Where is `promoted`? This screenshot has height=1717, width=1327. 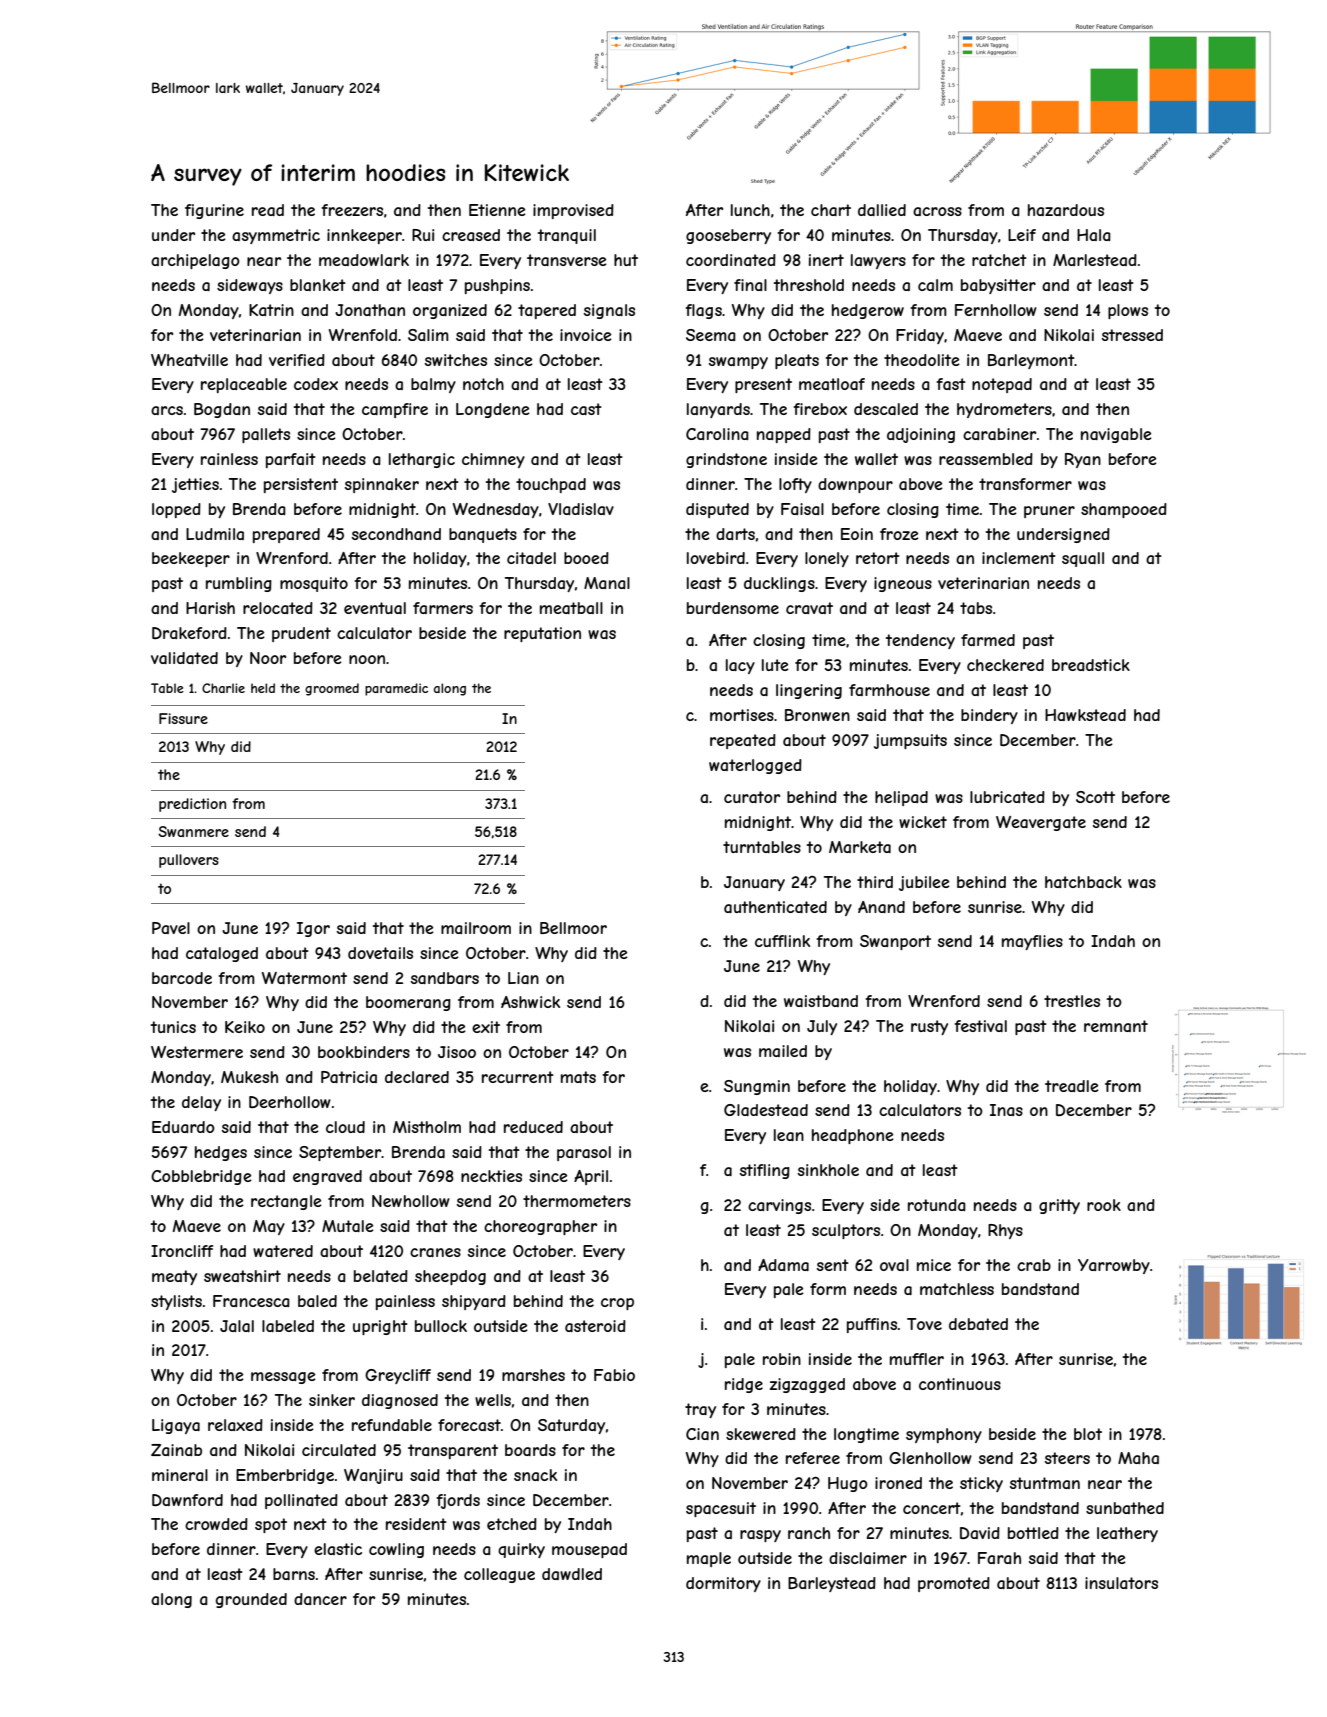
promoted is located at coordinates (954, 1584).
